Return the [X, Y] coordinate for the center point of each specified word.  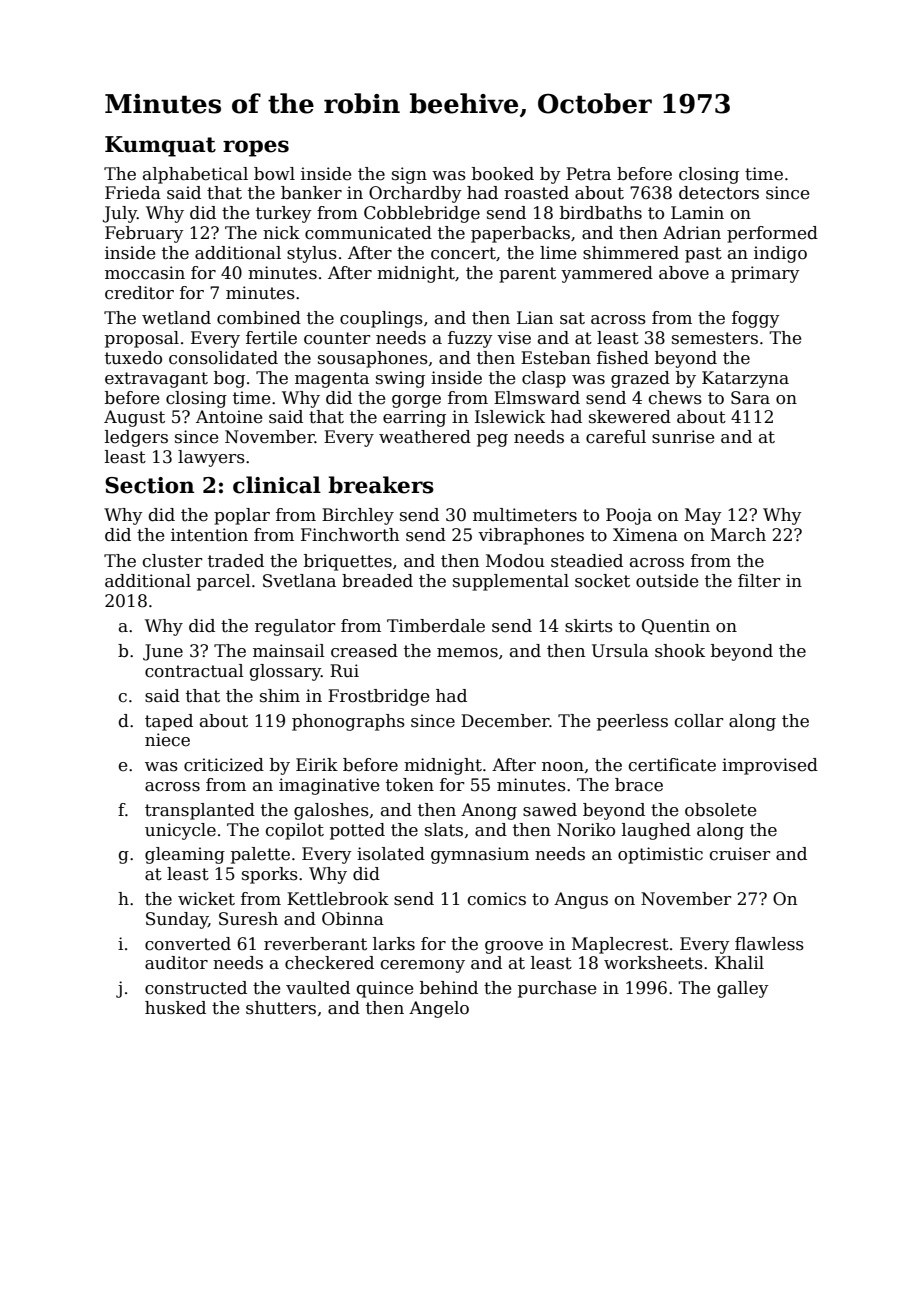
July [120, 214]
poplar [242, 516]
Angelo [439, 1009]
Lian [535, 318]
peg [492, 440]
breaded [377, 581]
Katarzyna [745, 379]
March [738, 535]
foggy [756, 319]
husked [175, 1008]
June [163, 652]
